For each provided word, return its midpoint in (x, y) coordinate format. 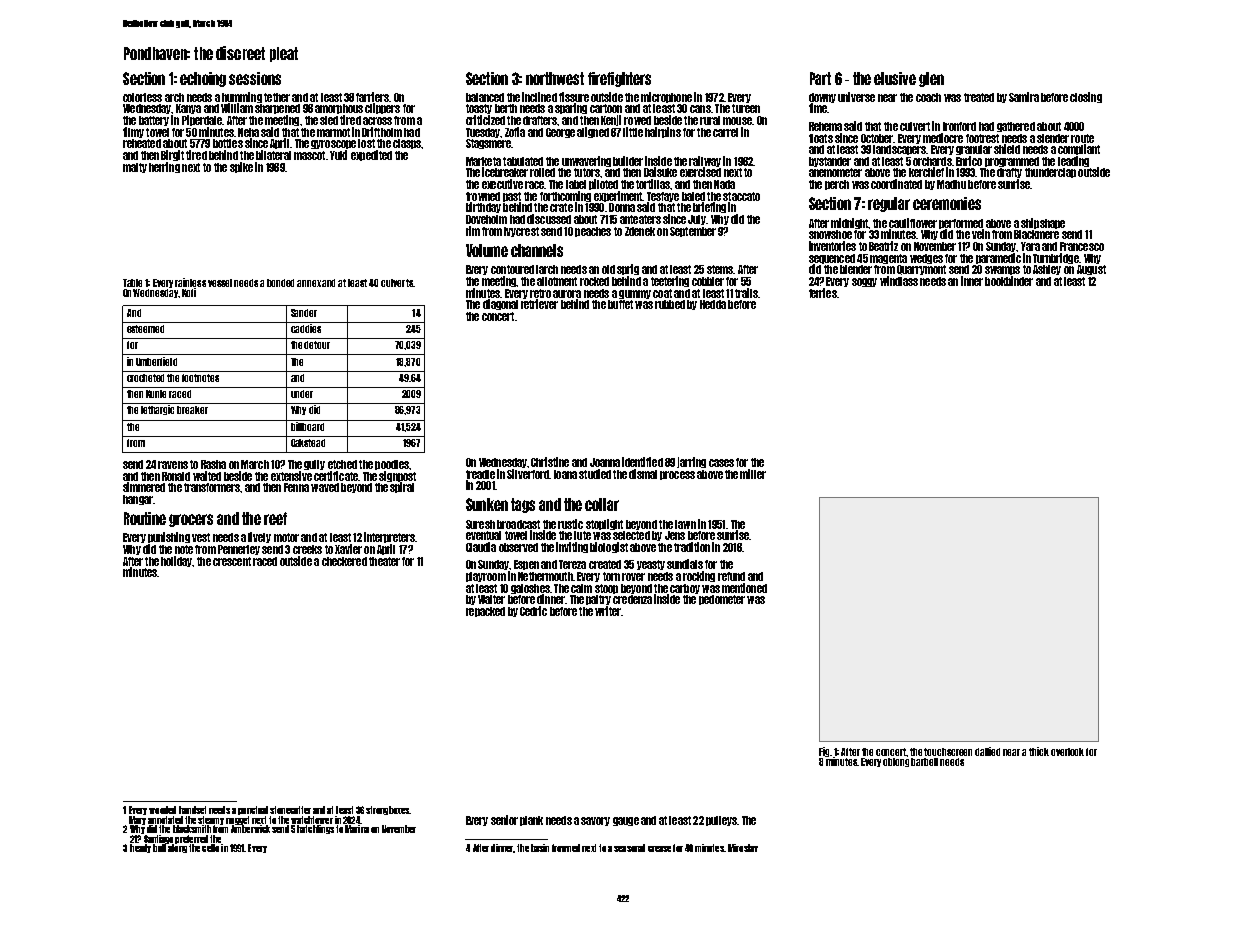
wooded (162, 810)
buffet (620, 304)
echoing (203, 79)
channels (537, 250)
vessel (220, 283)
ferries (823, 293)
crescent (232, 561)
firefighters (619, 79)
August (1091, 270)
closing (1086, 97)
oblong (896, 762)
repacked (485, 612)
